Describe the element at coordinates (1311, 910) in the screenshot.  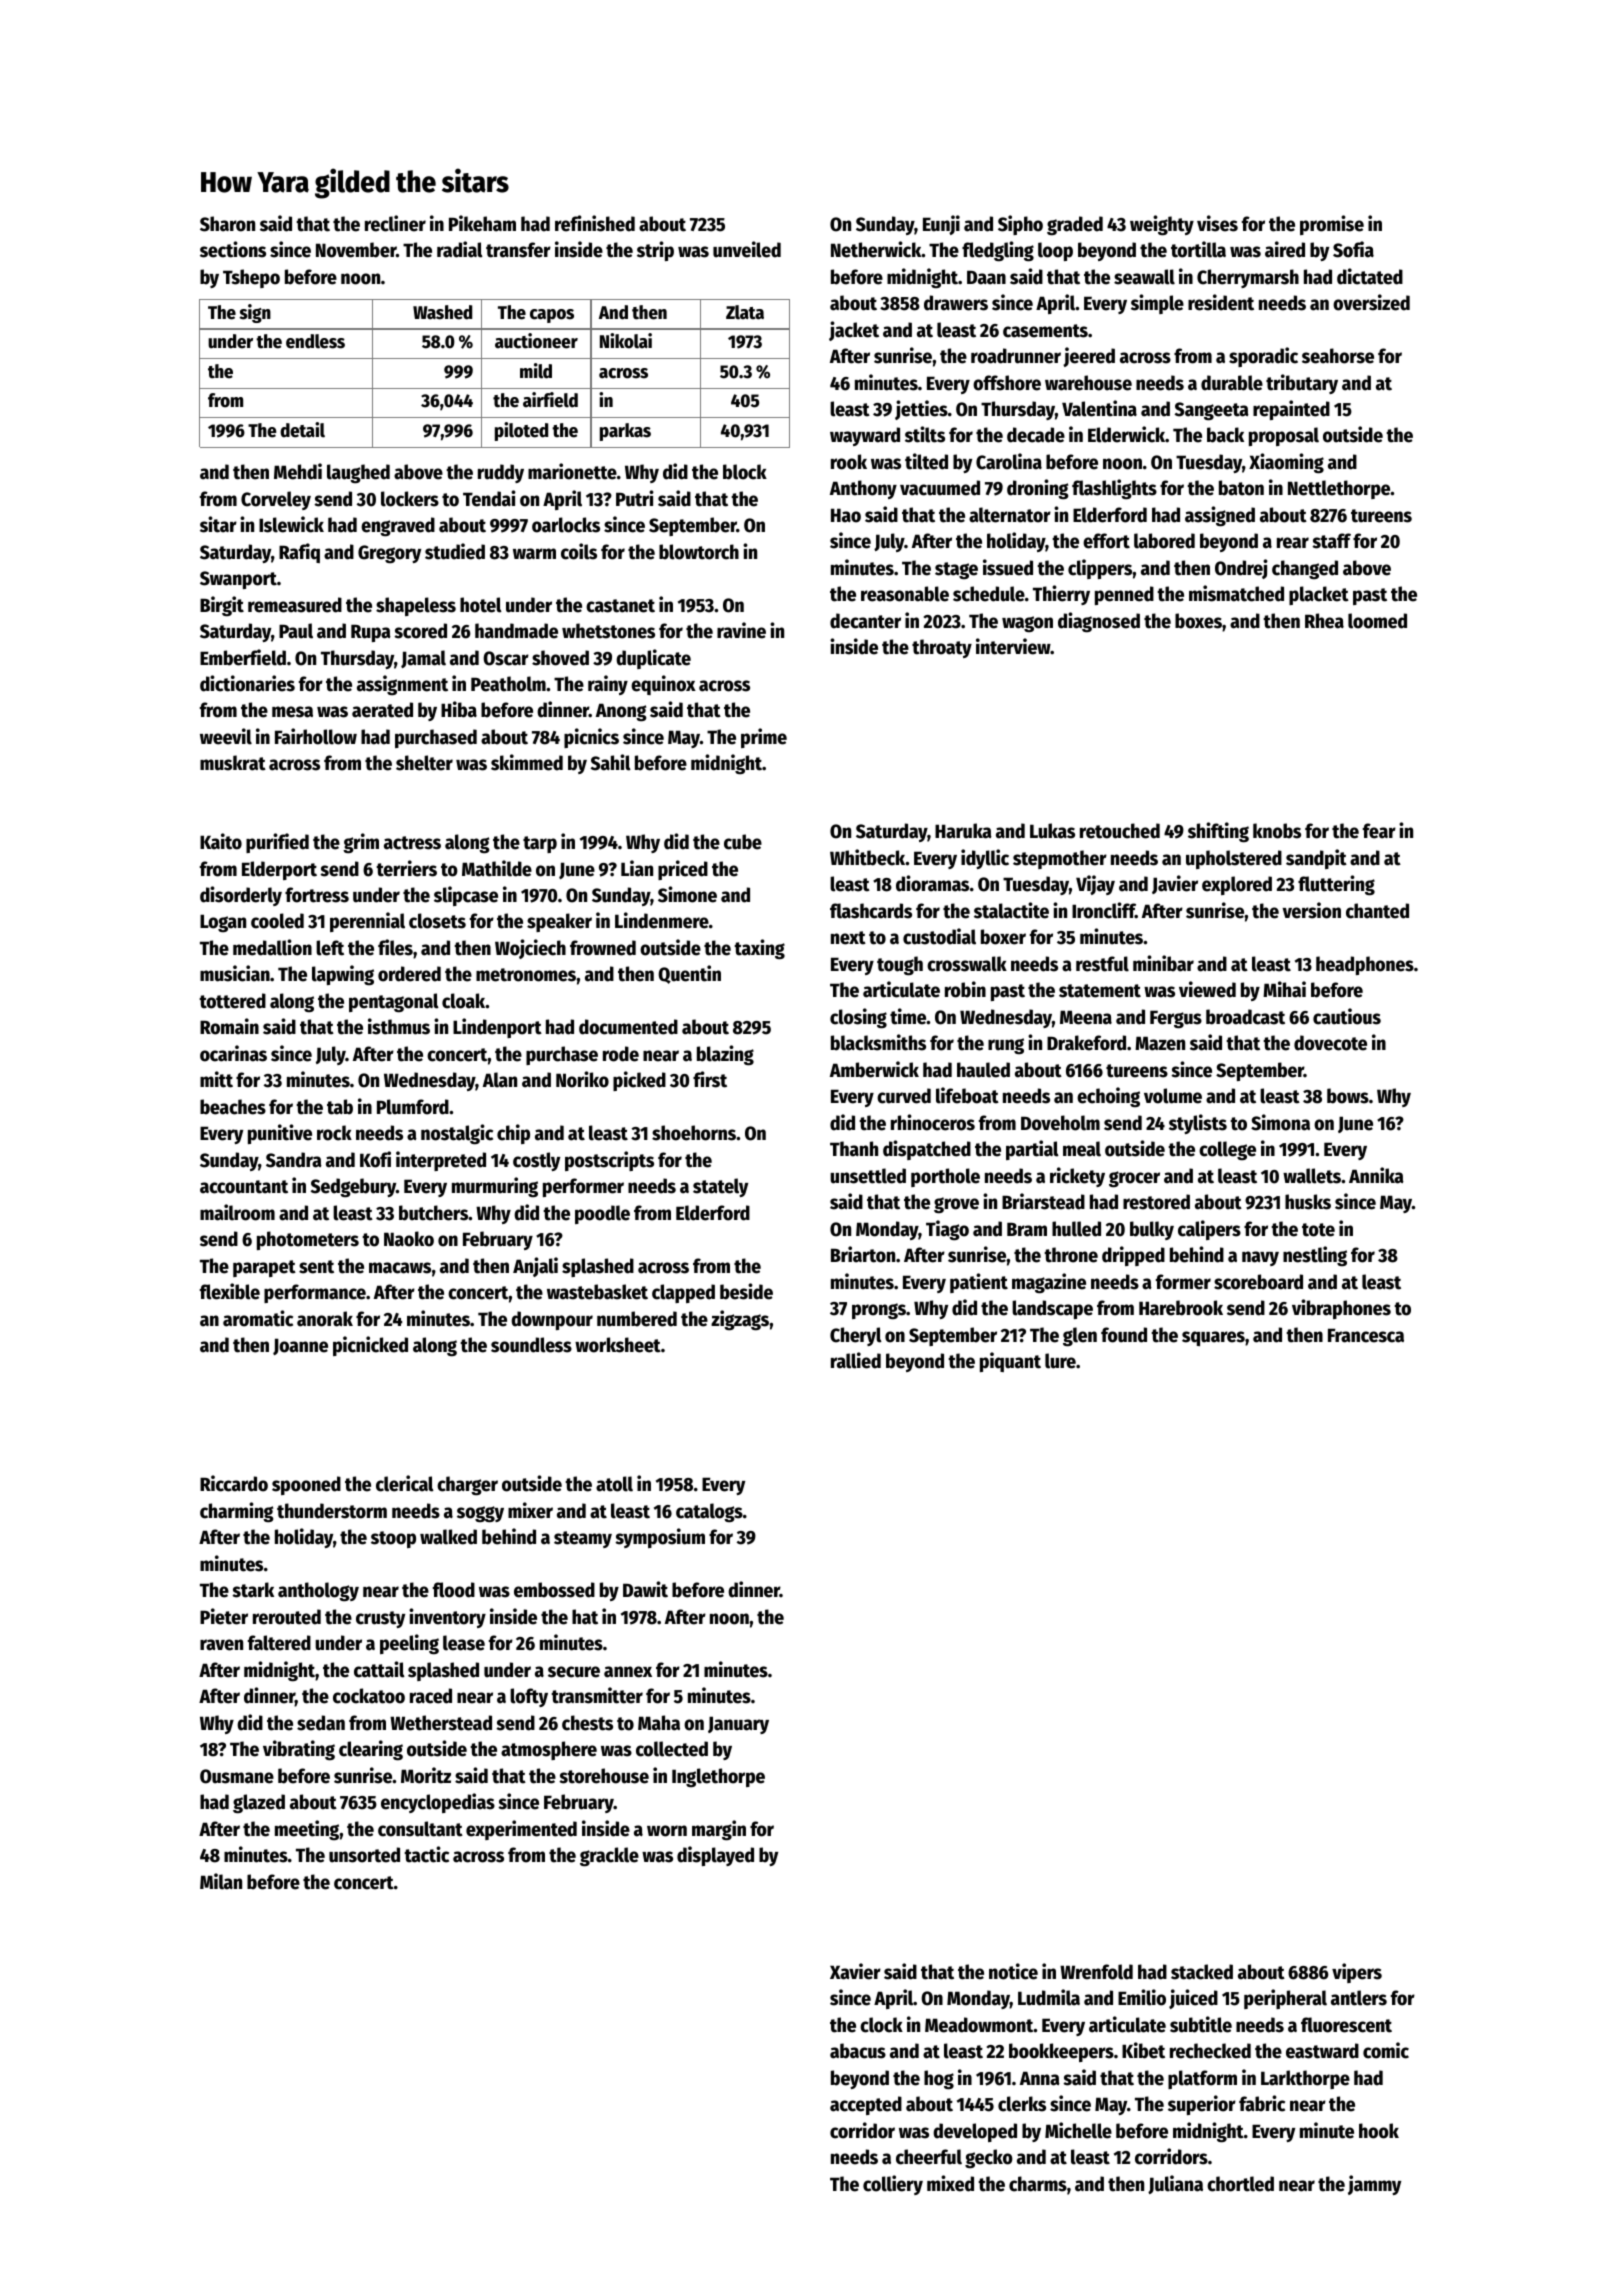
I see `version` at that location.
